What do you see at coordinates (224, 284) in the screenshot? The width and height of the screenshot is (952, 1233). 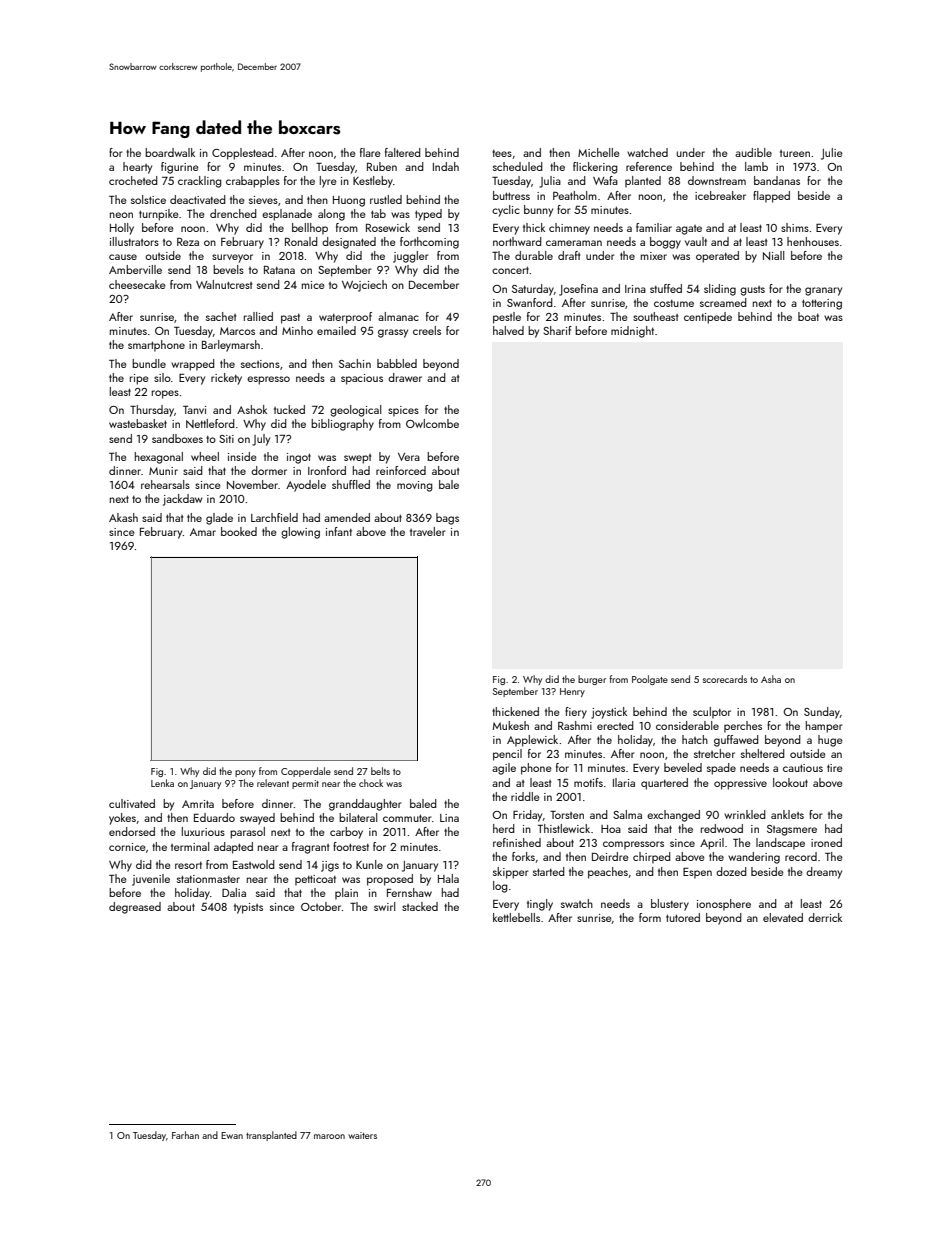 I see `Walnutcrest` at bounding box center [224, 284].
